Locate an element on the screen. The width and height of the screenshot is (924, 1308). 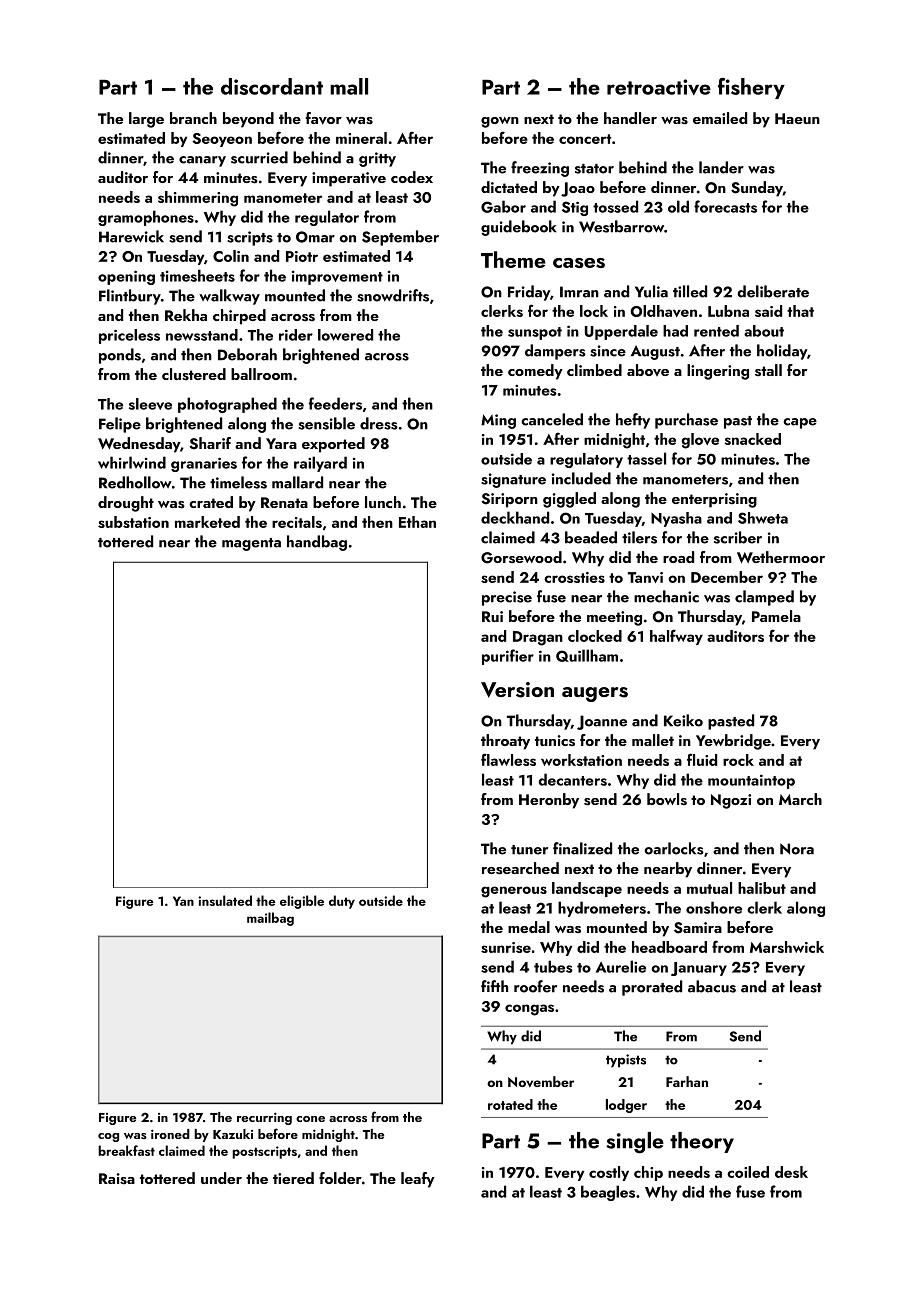
Harewick is located at coordinates (131, 236).
